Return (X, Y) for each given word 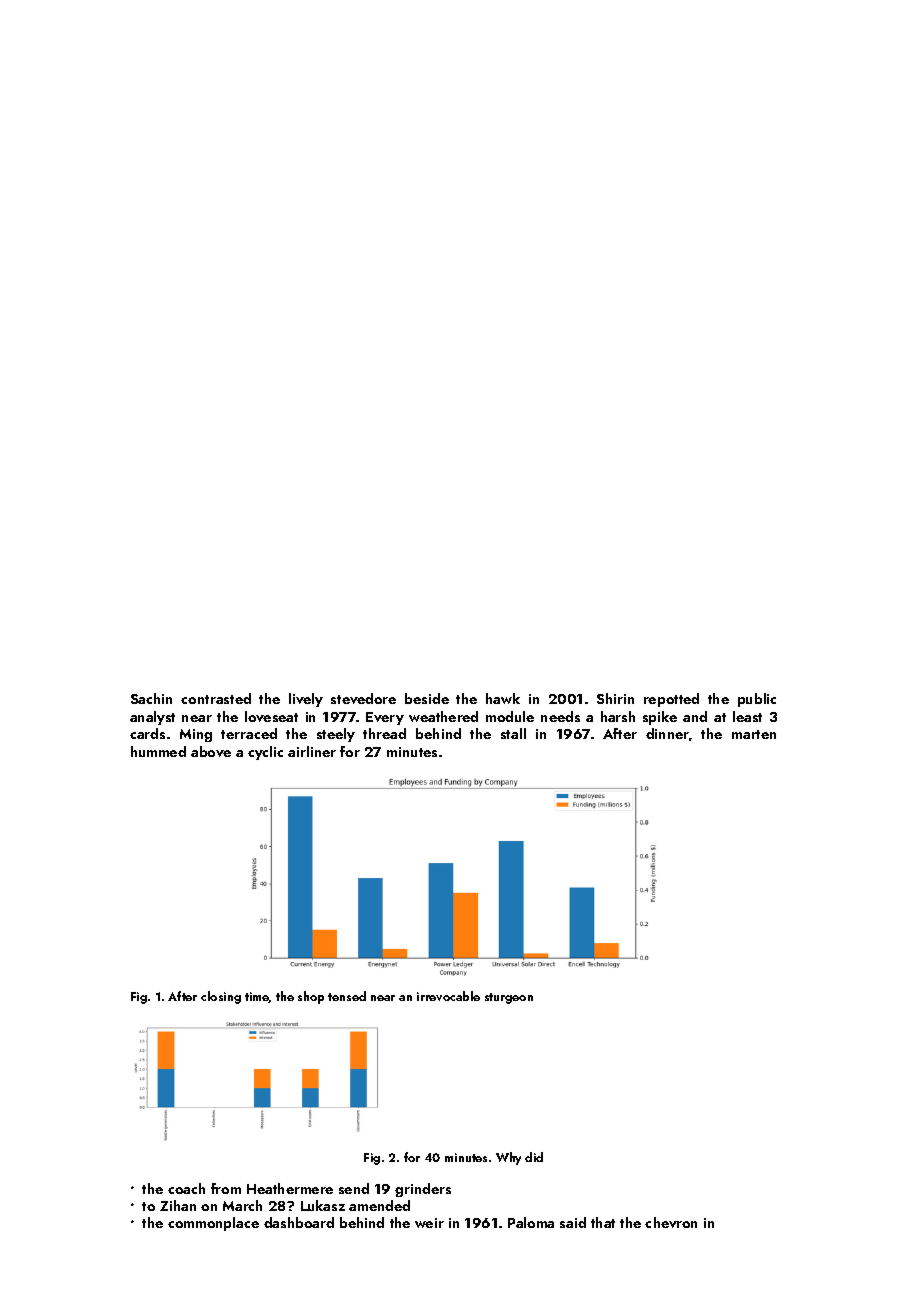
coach (186, 1188)
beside (427, 698)
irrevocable (448, 996)
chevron (671, 1222)
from (226, 1188)
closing (221, 997)
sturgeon (509, 998)
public (757, 700)
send (354, 1188)
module (510, 716)
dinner (667, 733)
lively (306, 700)
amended (379, 1205)
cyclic (265, 753)
